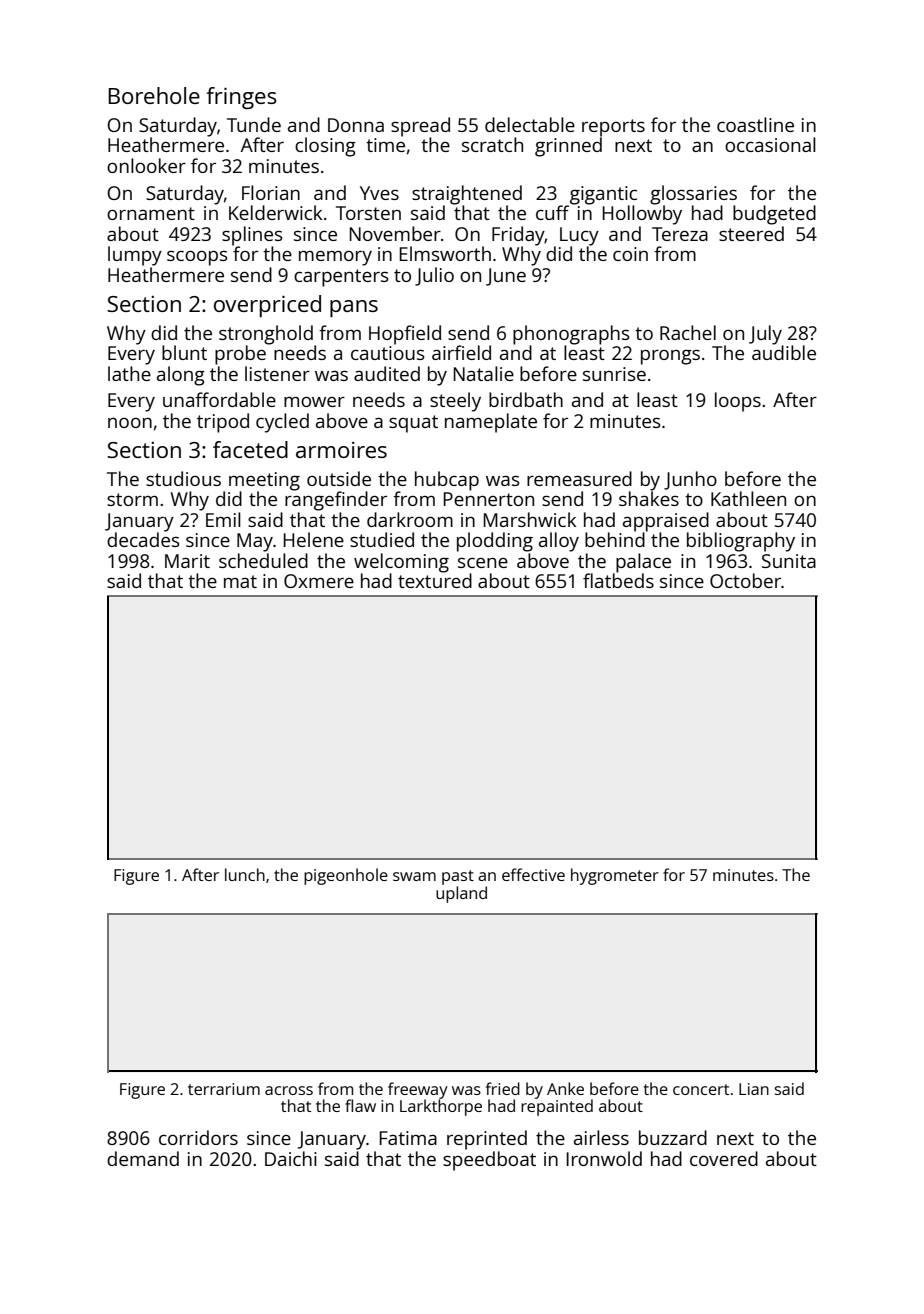 The image size is (924, 1314). I want to click on past, so click(458, 877).
